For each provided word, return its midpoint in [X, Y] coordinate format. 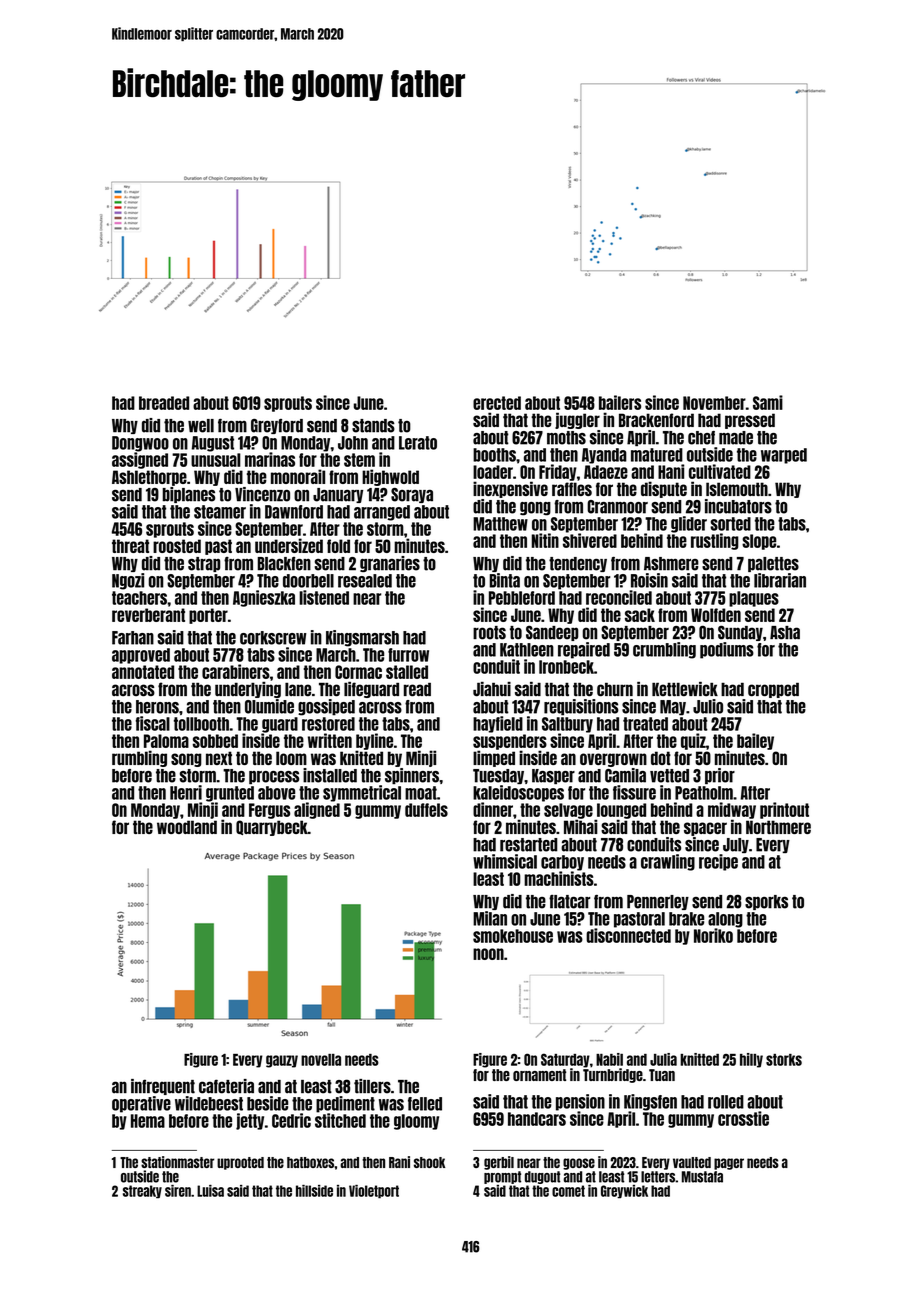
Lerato [418, 443]
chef [701, 438]
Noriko [713, 935]
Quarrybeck [272, 828]
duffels [426, 810]
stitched [340, 1120]
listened [324, 597]
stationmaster [177, 1162]
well [201, 426]
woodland [187, 827]
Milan [490, 918]
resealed [365, 581]
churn [615, 689]
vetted [669, 776]
